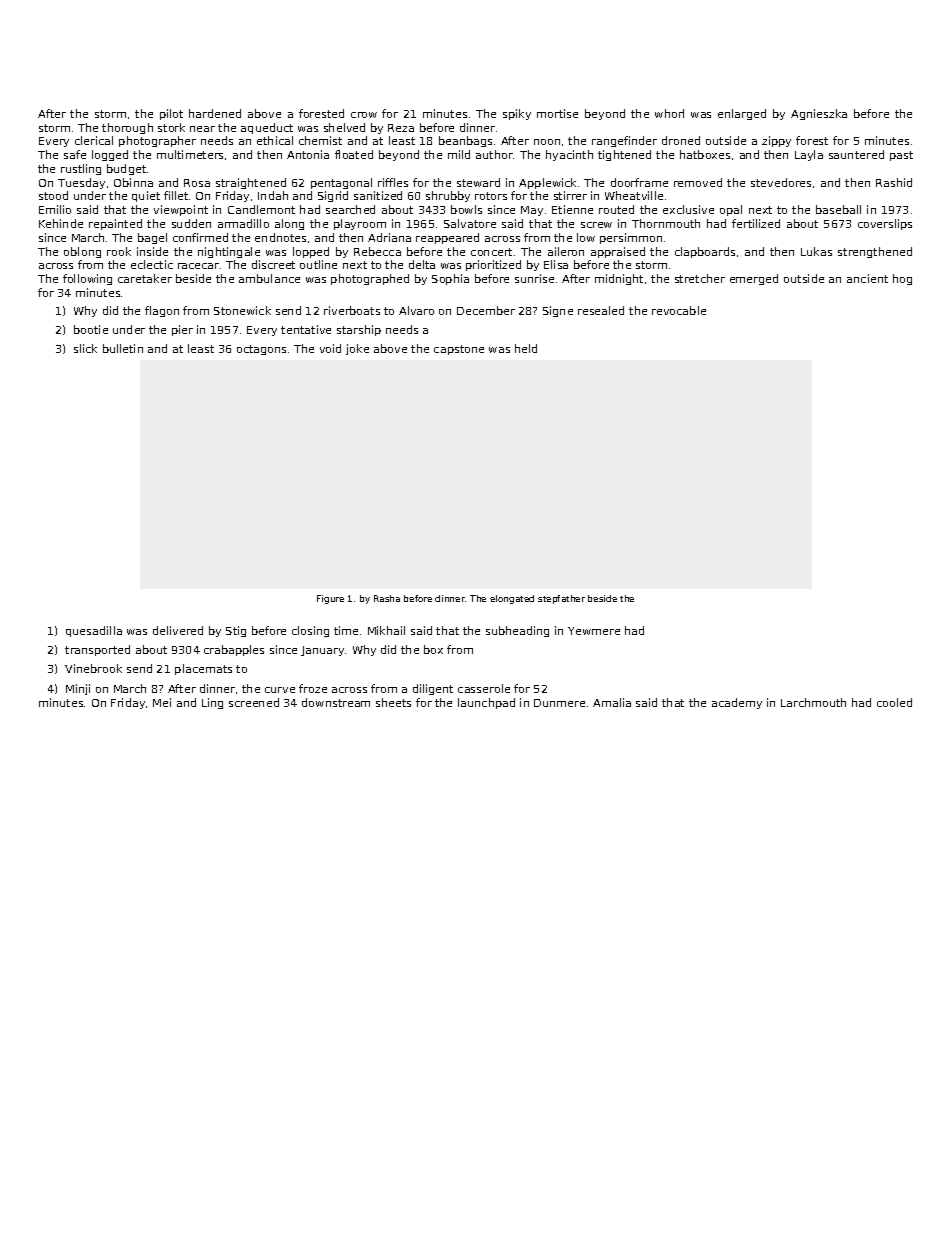 This page has height=1233, width=952. I want to click on ancient, so click(867, 278).
